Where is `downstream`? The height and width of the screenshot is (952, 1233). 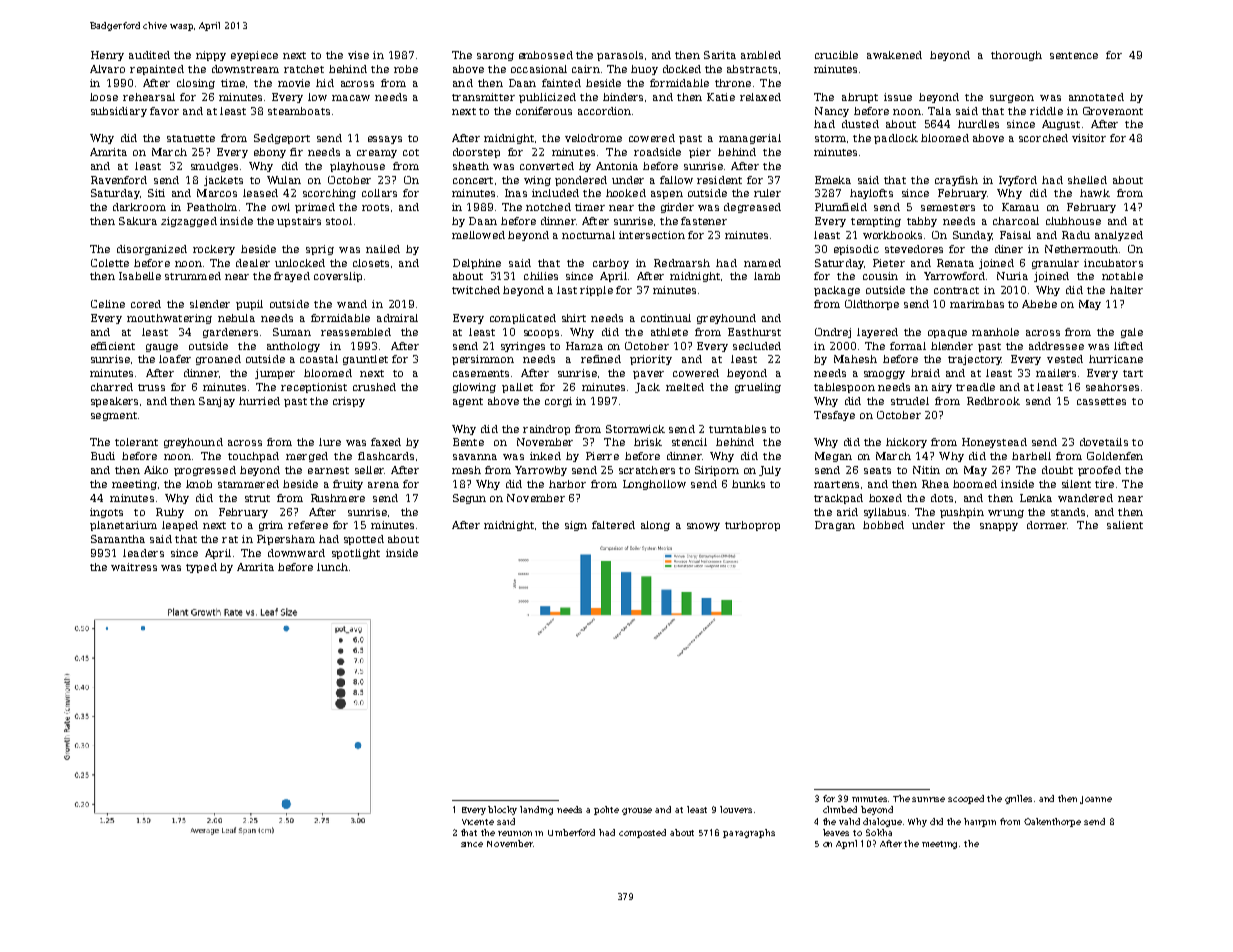
downstream is located at coordinates (245, 69).
